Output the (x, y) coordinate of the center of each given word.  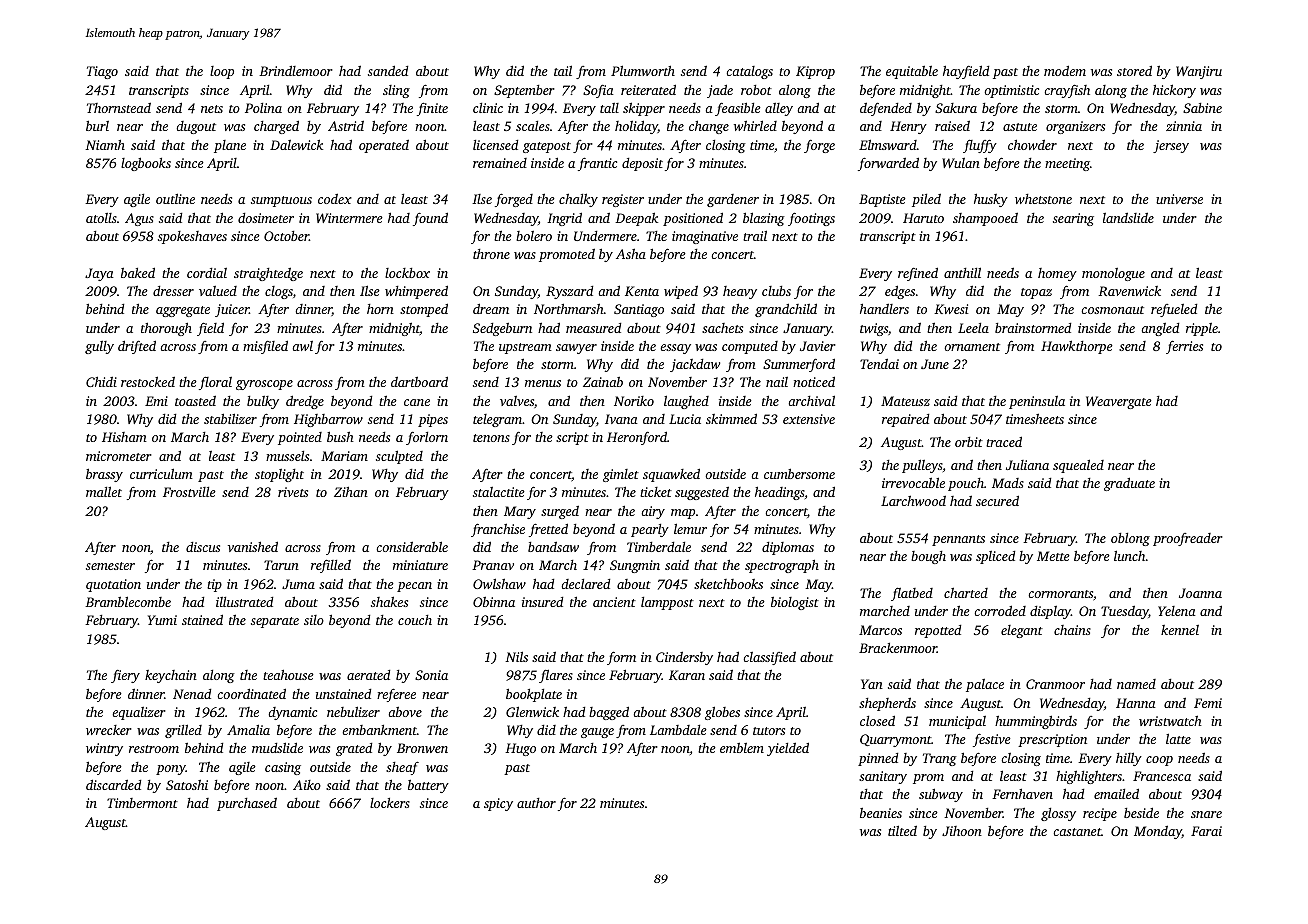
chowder (1032, 144)
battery (428, 786)
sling (396, 91)
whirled (755, 125)
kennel (1180, 630)
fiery (125, 676)
